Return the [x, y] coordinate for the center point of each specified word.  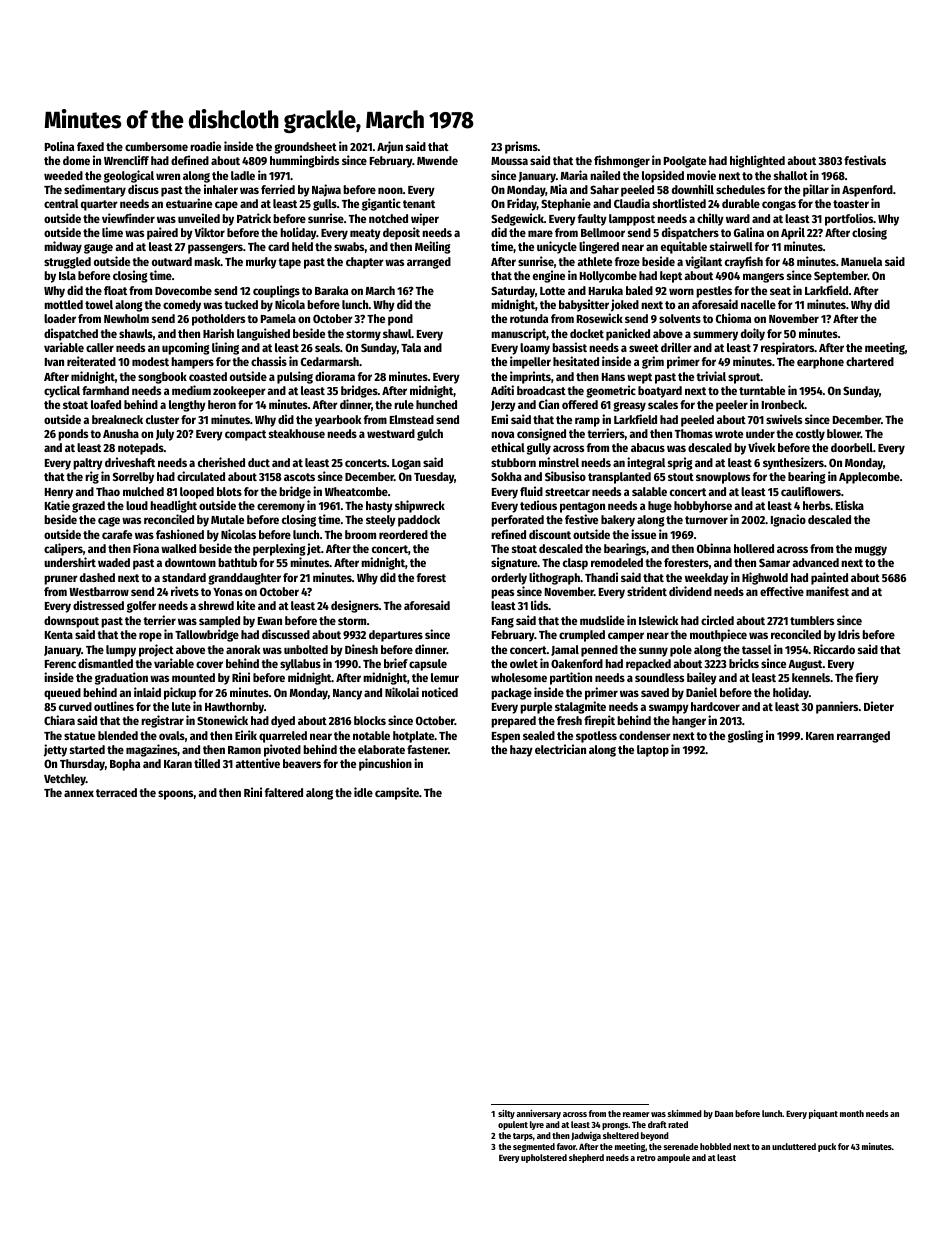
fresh [569, 720]
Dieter [879, 706]
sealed [539, 735]
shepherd [586, 1158]
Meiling [433, 247]
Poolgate [685, 162]
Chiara [59, 720]
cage [109, 522]
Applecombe [869, 478]
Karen [820, 736]
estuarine [189, 203]
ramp [587, 422]
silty [506, 1114]
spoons [176, 795]
